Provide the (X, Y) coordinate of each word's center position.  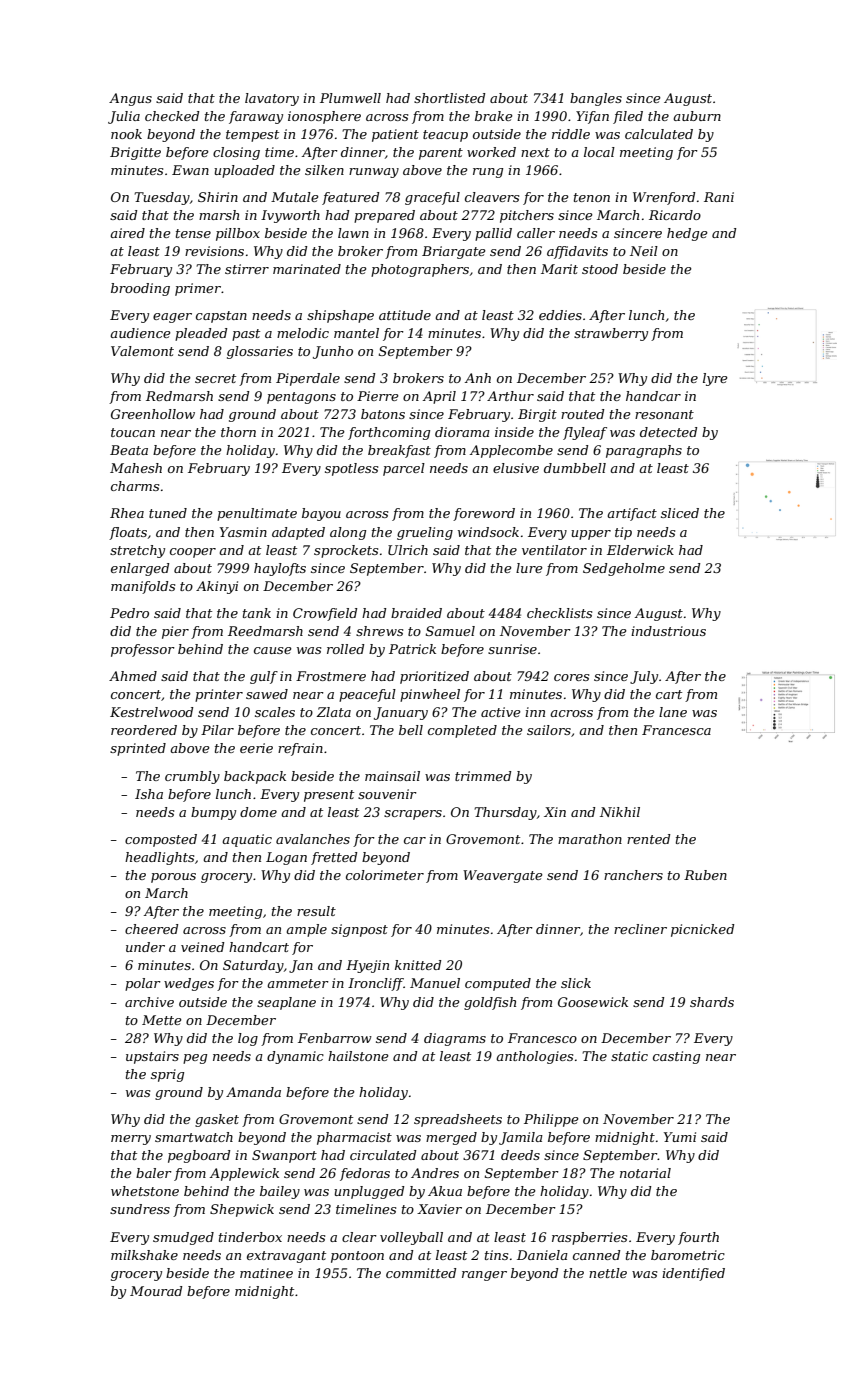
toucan (133, 432)
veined (202, 947)
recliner (640, 929)
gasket (217, 1120)
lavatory (272, 99)
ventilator (554, 550)
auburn (697, 116)
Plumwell (350, 98)
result (316, 911)
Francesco (542, 1038)
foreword (484, 514)
